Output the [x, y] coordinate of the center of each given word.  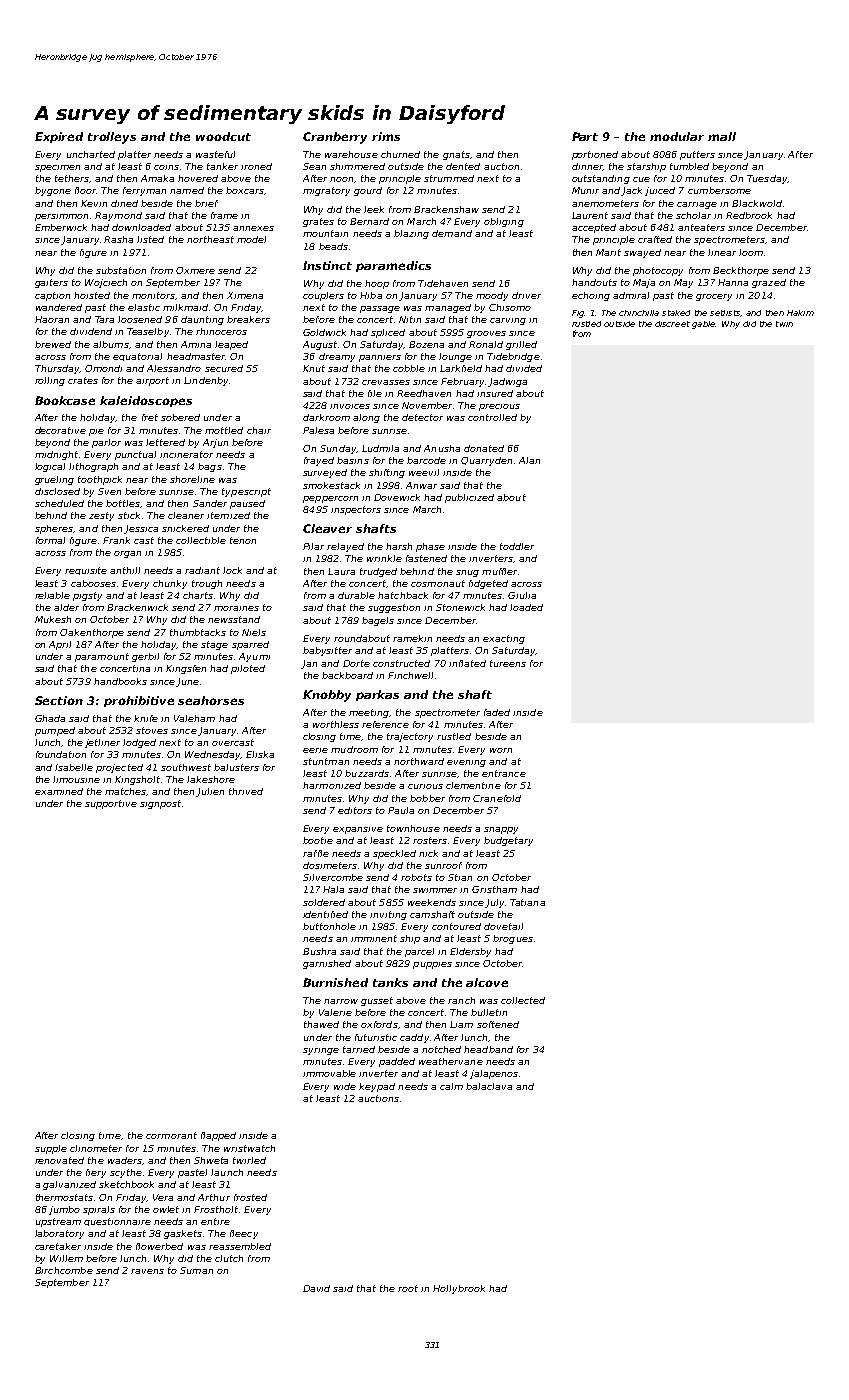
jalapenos [494, 1074]
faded [497, 712]
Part [585, 136]
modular [677, 136]
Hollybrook [459, 1289]
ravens [147, 1271]
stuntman [326, 761]
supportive [111, 804]
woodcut [223, 136]
